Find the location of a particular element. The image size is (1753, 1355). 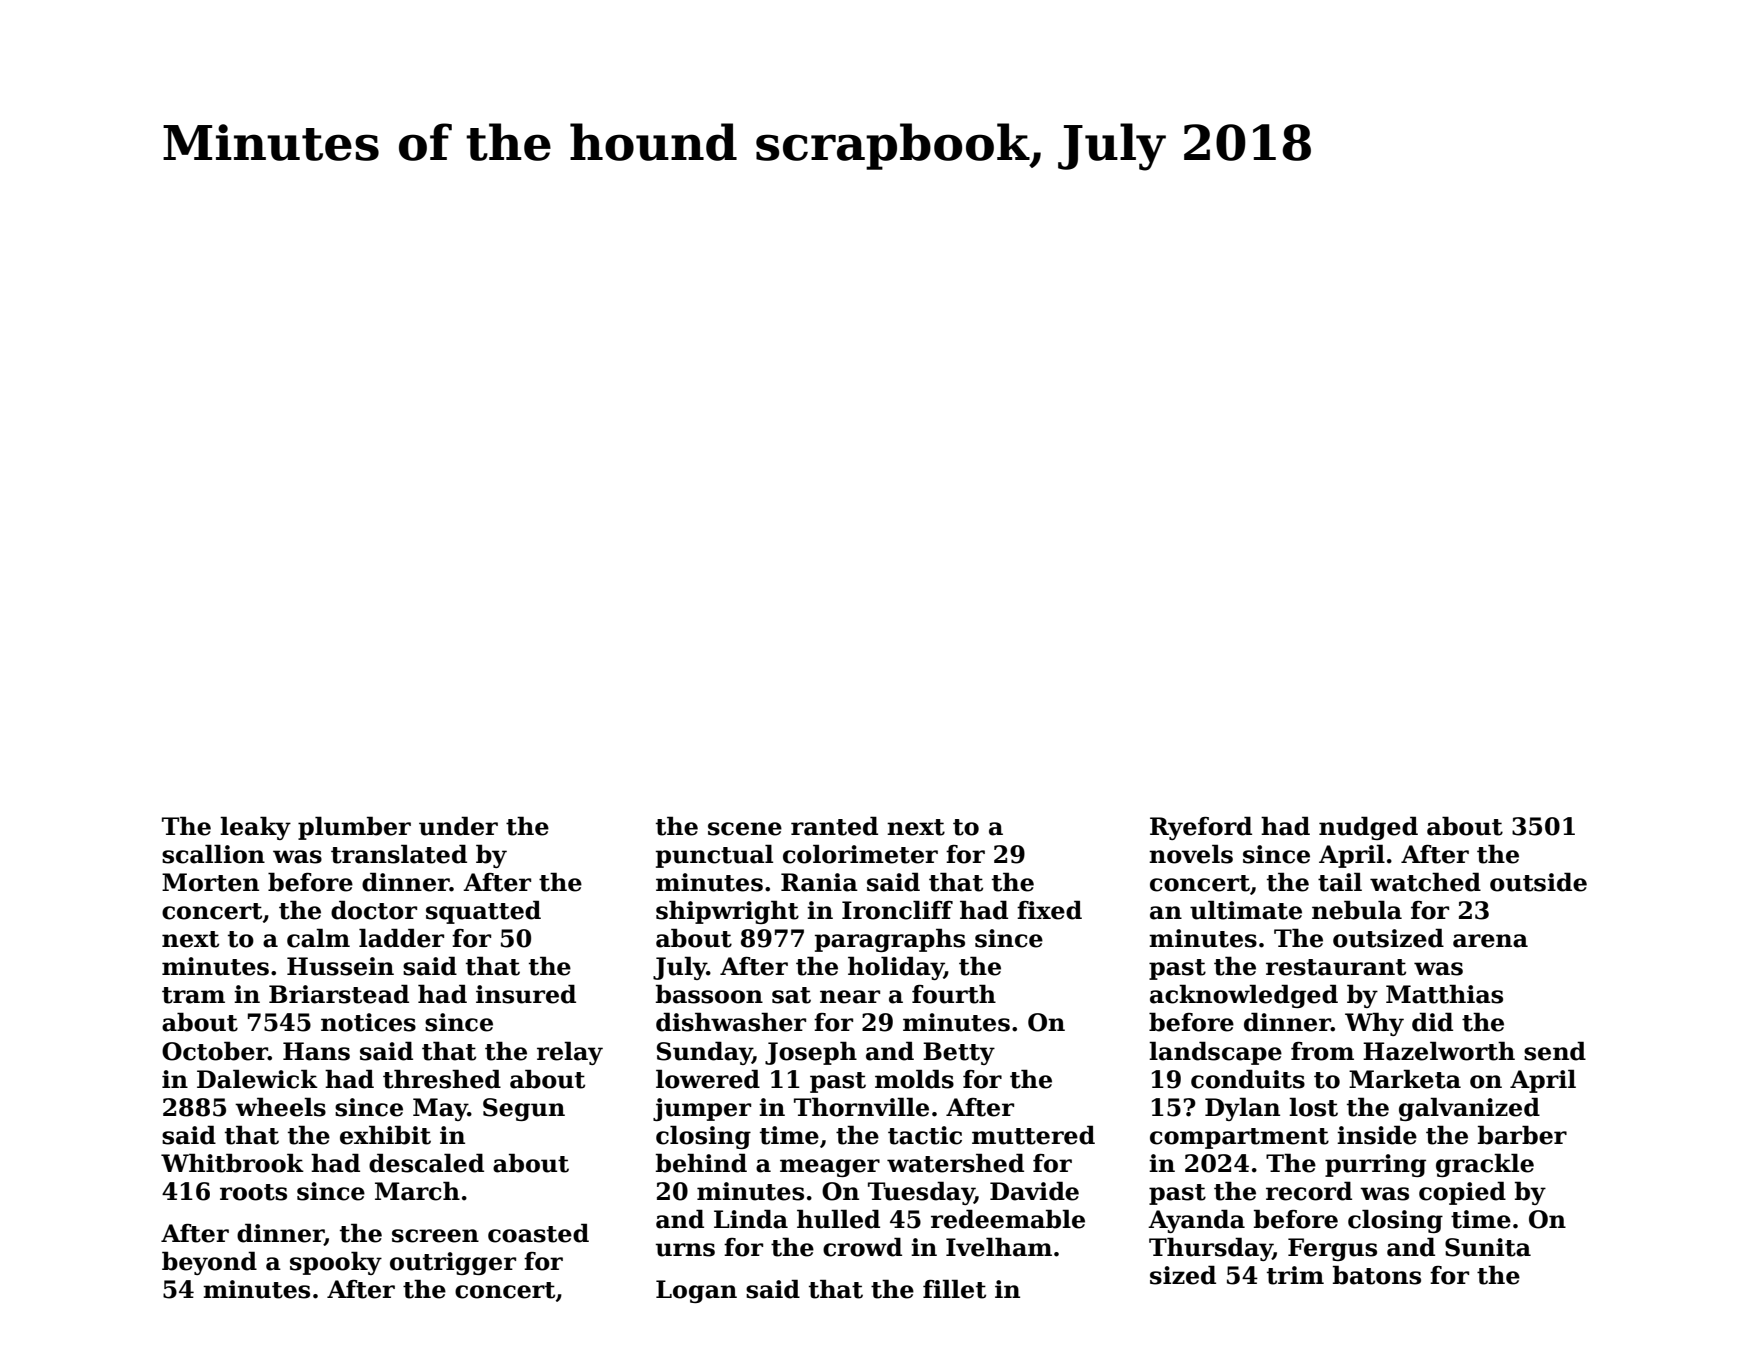

beyond is located at coordinates (209, 1263).
